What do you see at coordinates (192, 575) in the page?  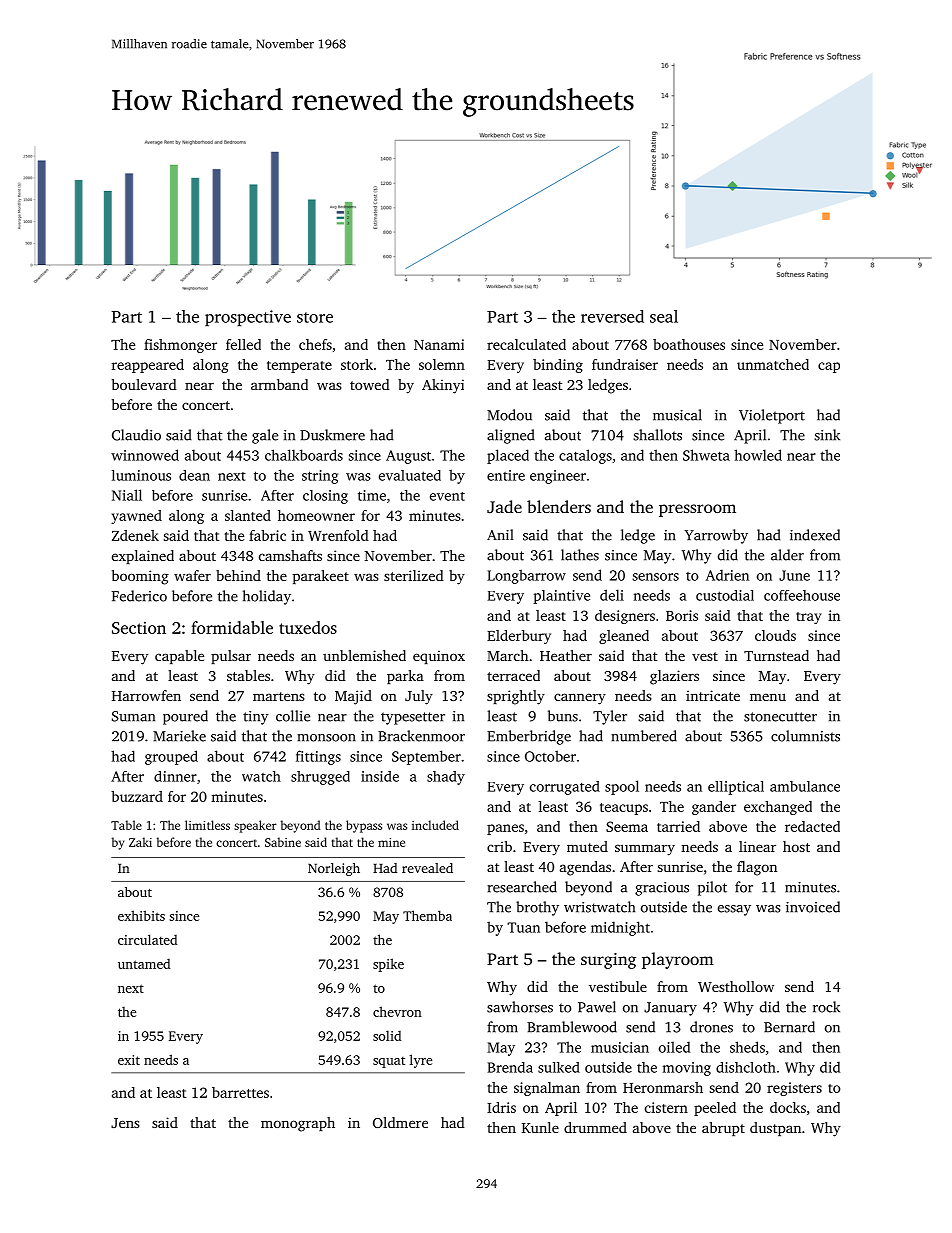 I see `wafer` at bounding box center [192, 575].
